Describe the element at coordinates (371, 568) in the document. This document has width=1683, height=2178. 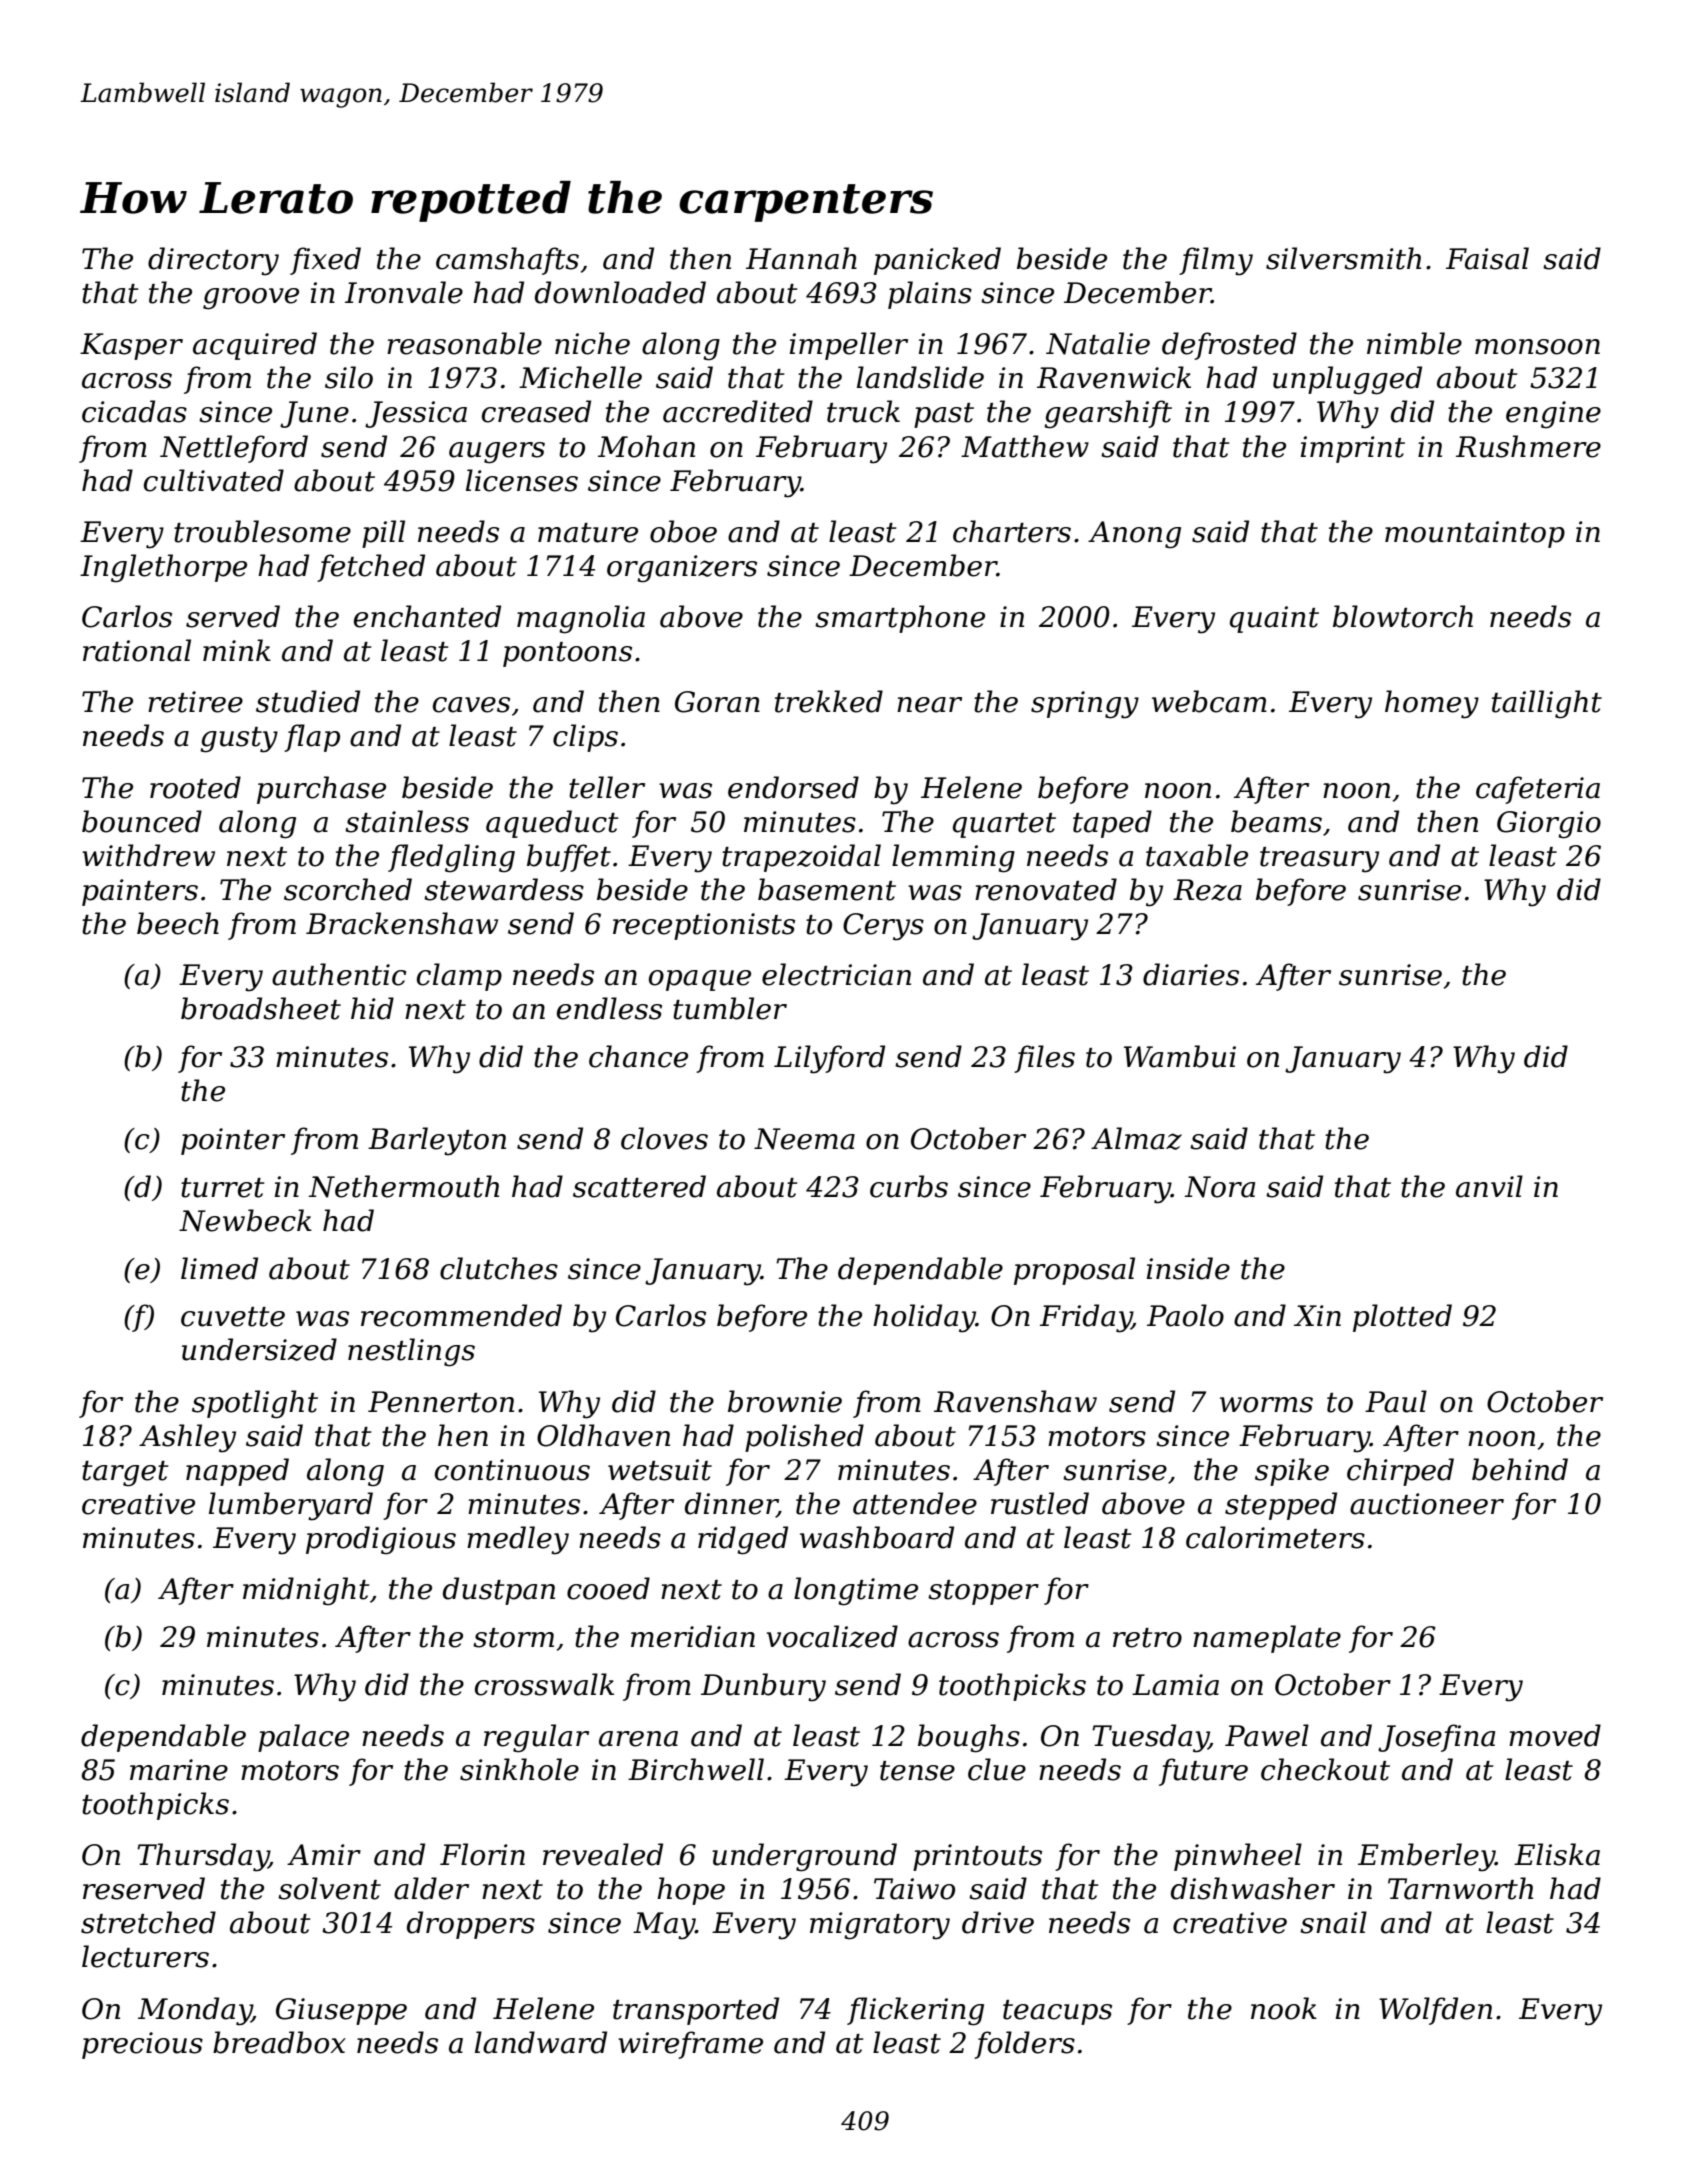
I see `fetched` at that location.
